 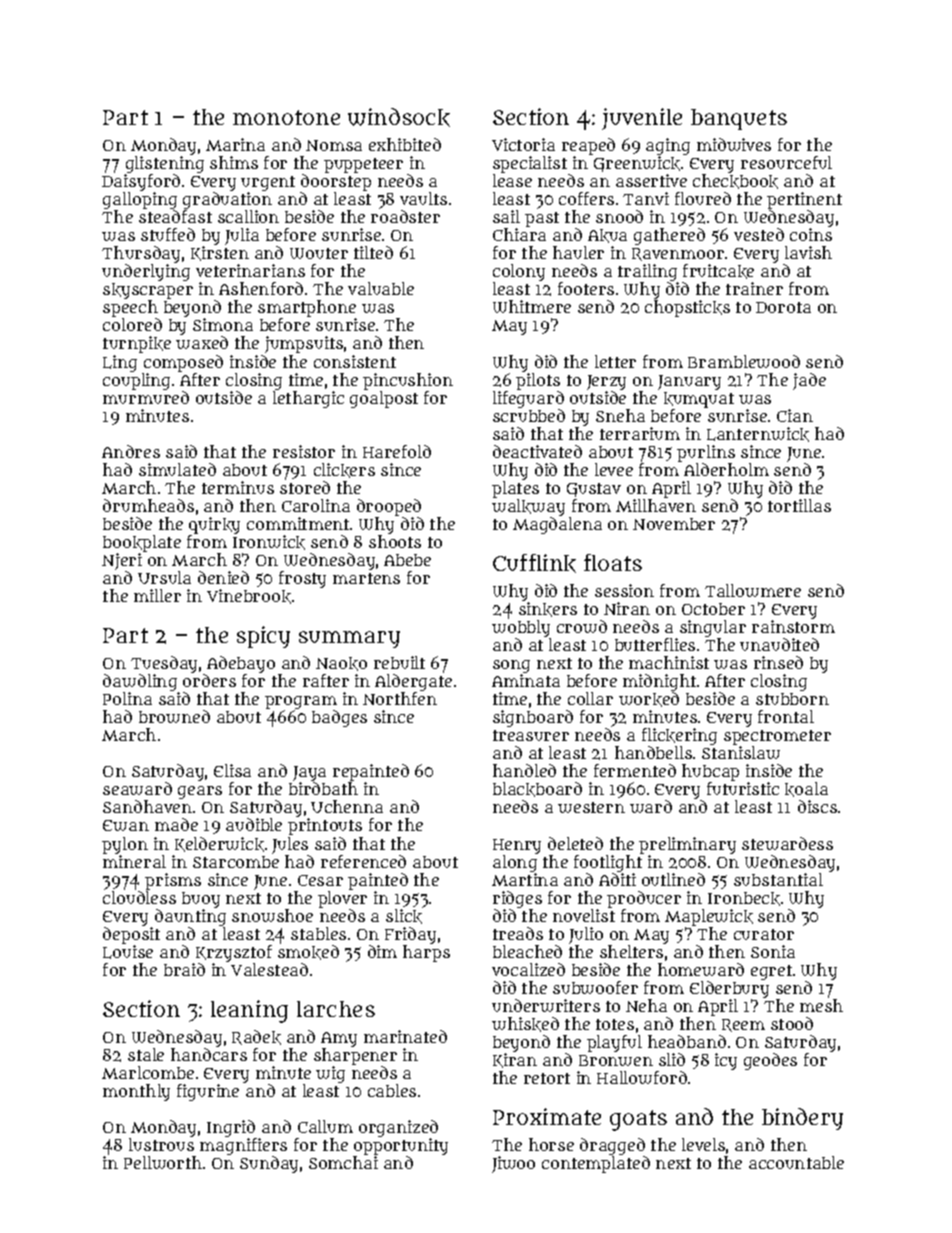 I want to click on Whitmere, so click(x=532, y=306).
